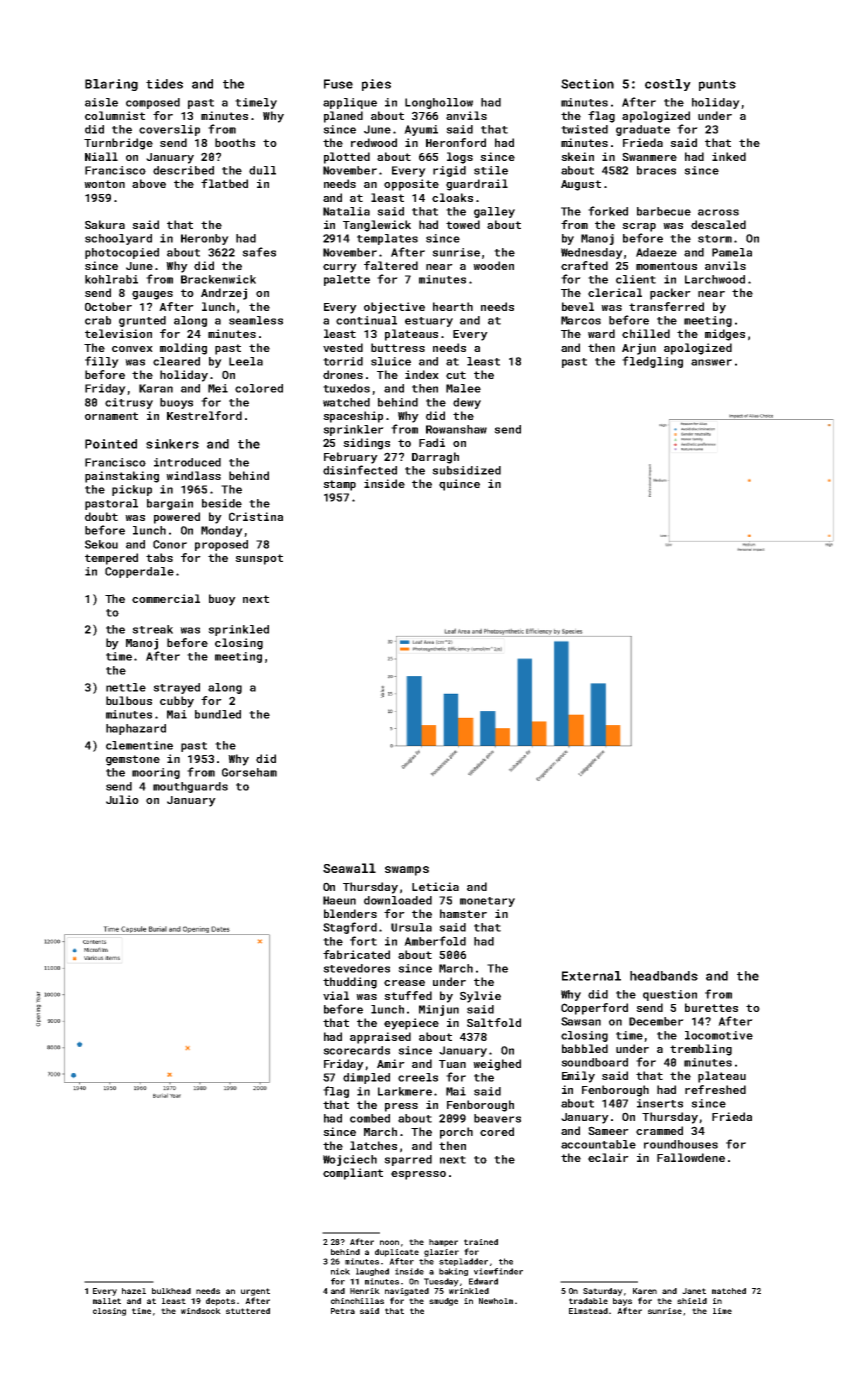  Describe the element at coordinates (588, 1311) in the screenshot. I see `Elmstead` at that location.
